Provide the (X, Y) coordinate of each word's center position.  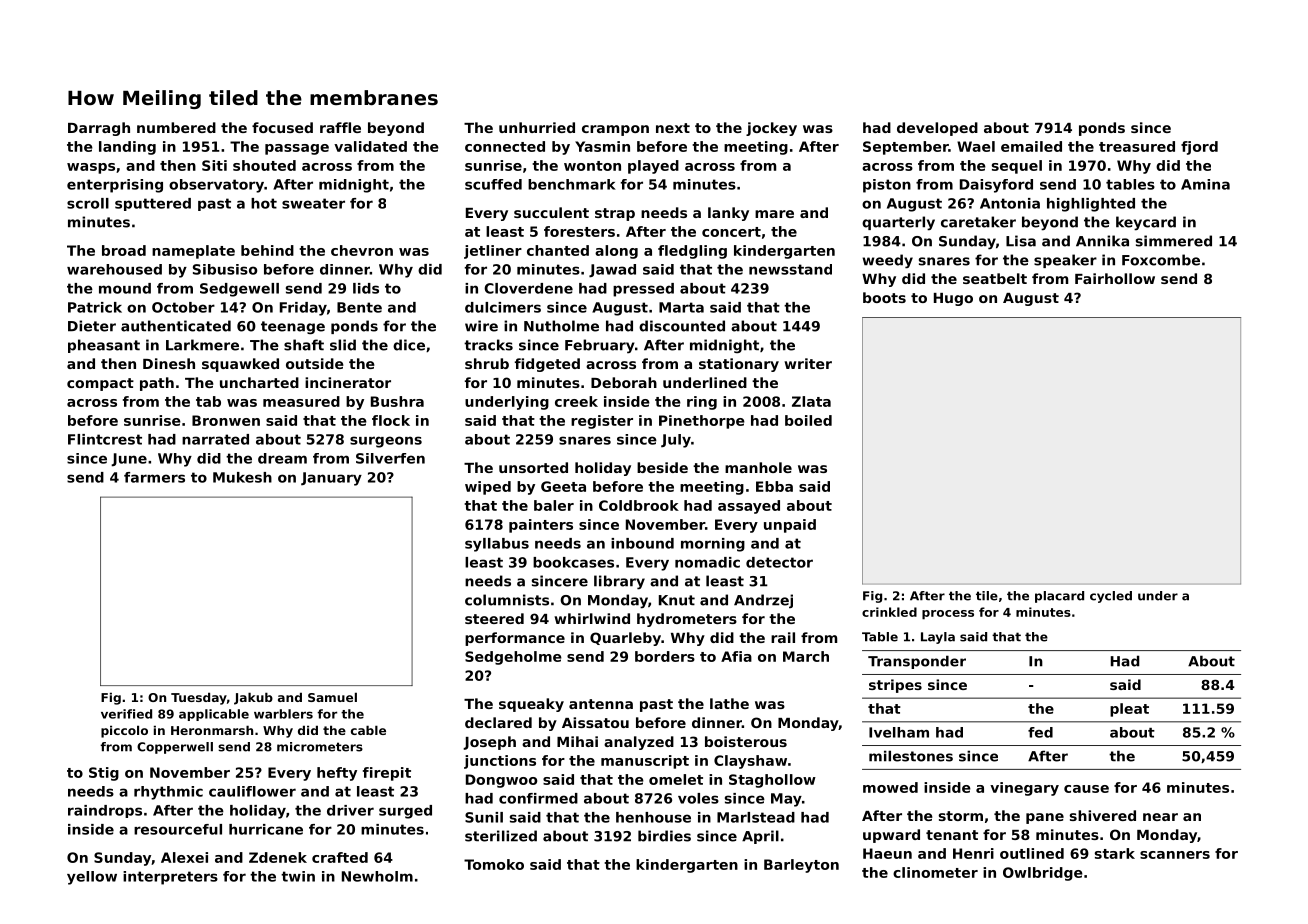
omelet (676, 779)
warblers (283, 714)
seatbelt (995, 278)
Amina (1205, 184)
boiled (808, 420)
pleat (1129, 710)
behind (267, 250)
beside (662, 467)
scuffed (493, 184)
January (331, 479)
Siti (214, 165)
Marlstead (756, 817)
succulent (551, 212)
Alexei (184, 857)
